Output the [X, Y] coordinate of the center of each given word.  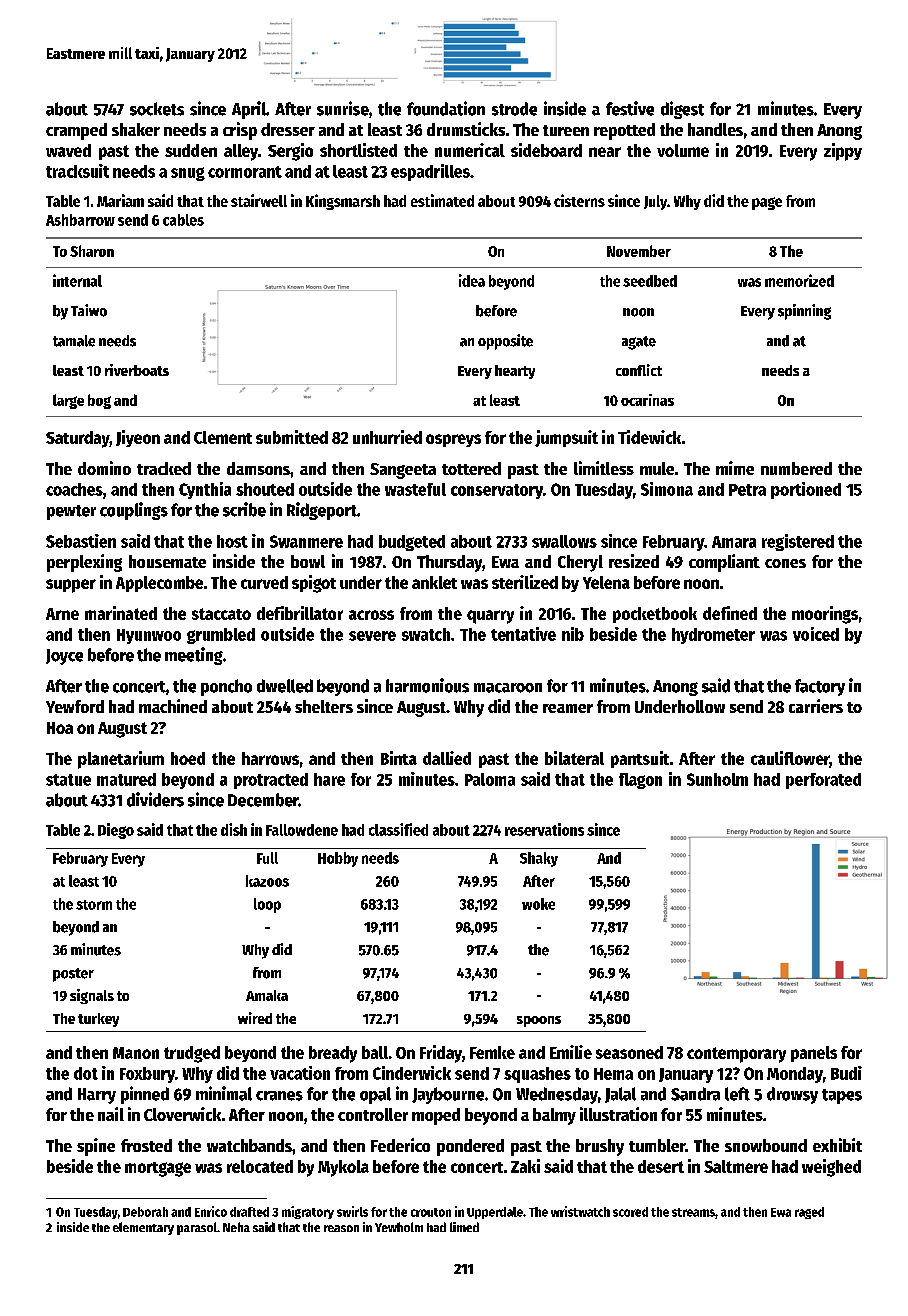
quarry [490, 617]
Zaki [525, 1166]
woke [538, 904]
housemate [167, 561]
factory [820, 687]
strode [514, 109]
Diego [116, 831]
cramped [76, 131]
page [767, 203]
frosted [146, 1145]
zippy [843, 152]
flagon [640, 781]
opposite [505, 342]
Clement [223, 437]
